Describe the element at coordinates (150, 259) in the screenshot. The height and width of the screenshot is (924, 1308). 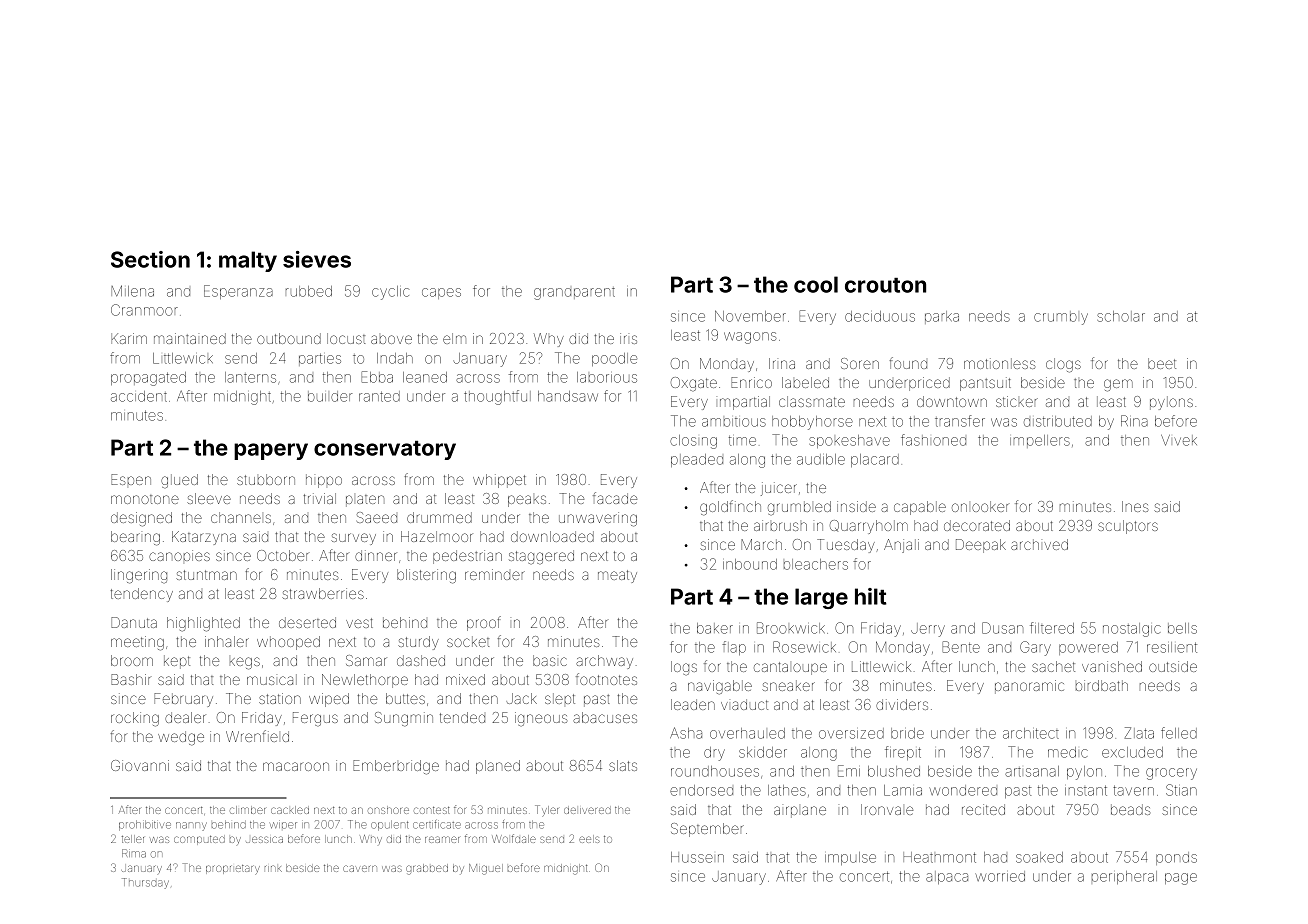
I see `Section` at that location.
